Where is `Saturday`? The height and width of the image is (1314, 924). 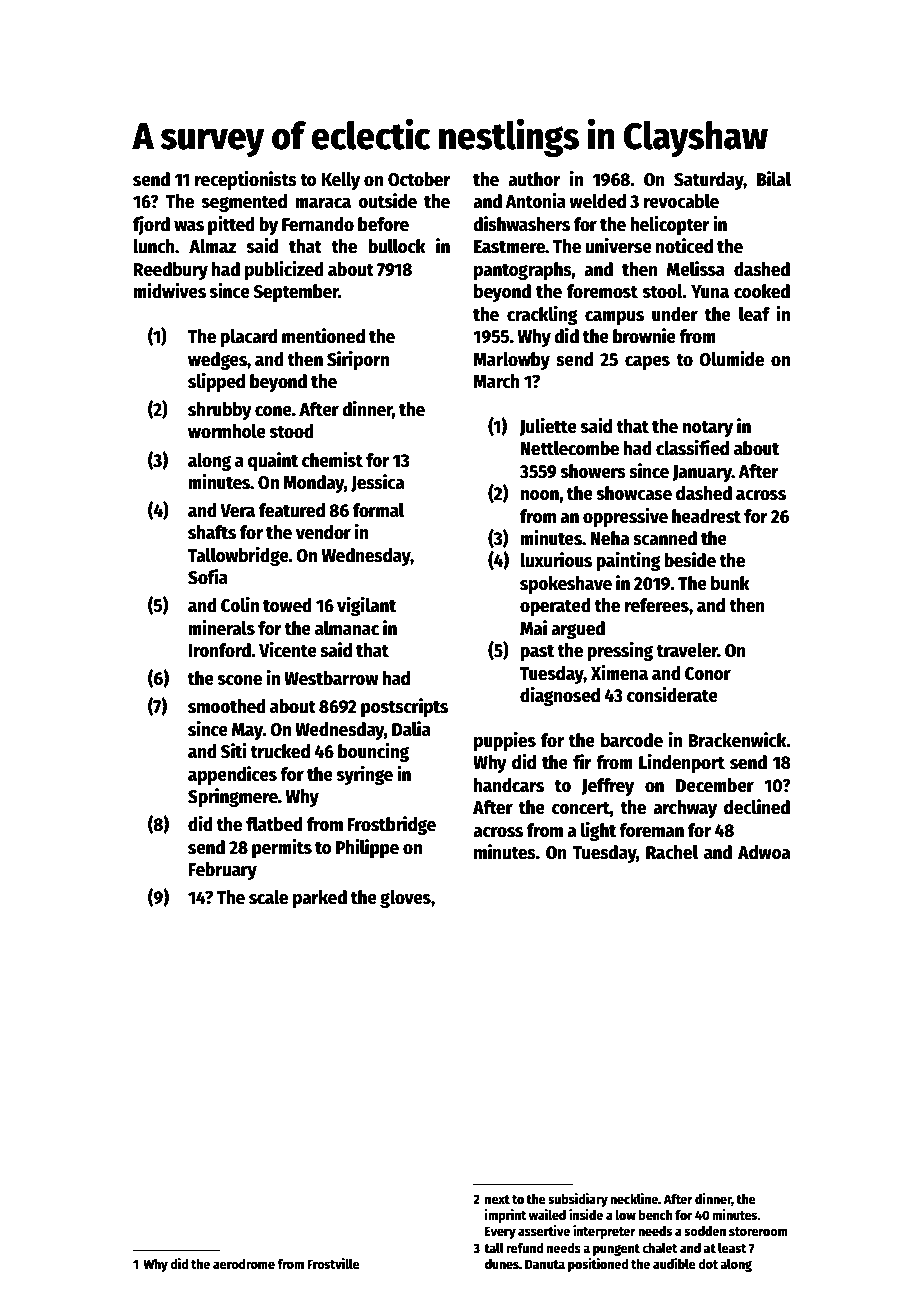
Saturday is located at coordinates (709, 181).
